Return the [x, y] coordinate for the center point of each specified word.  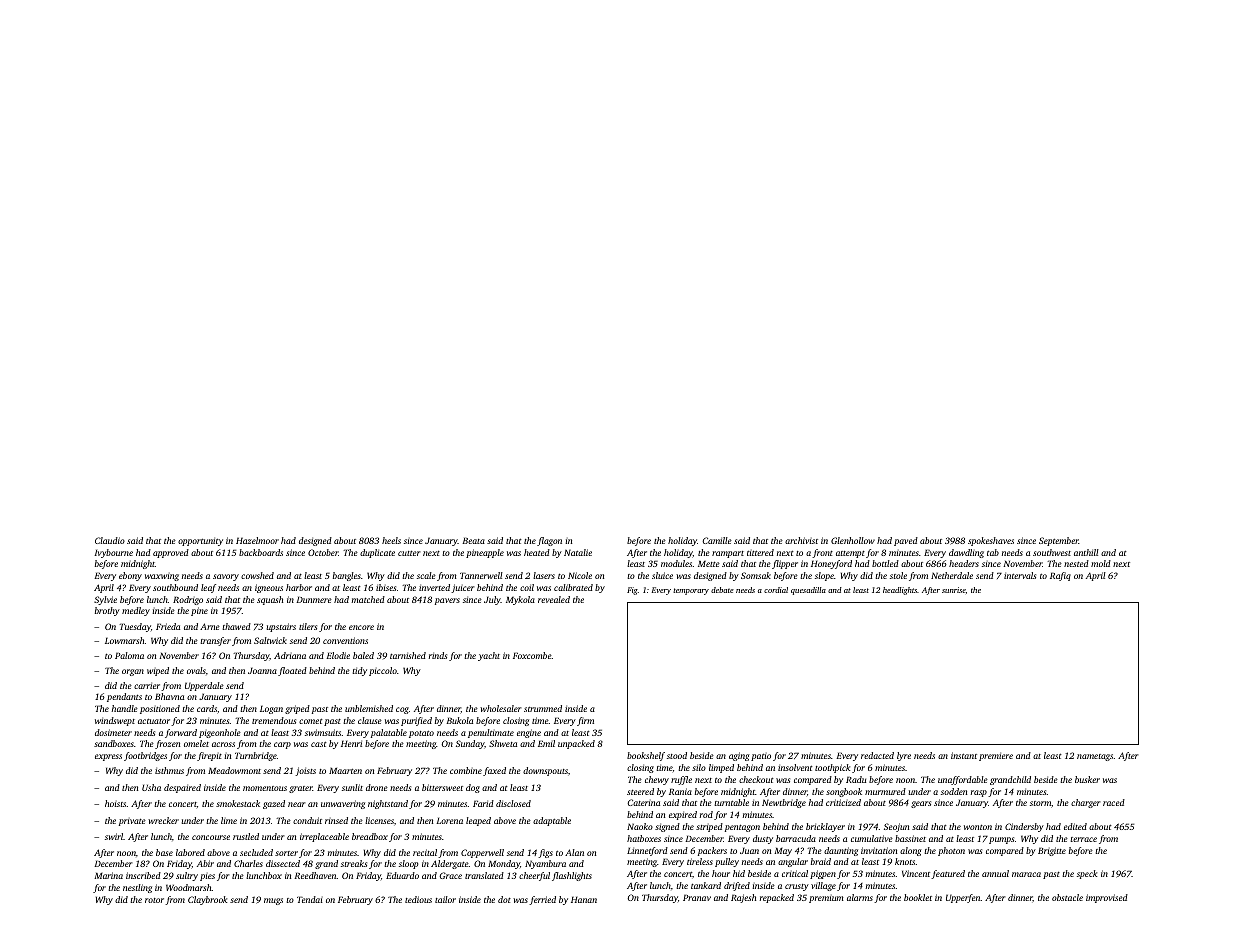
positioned [160, 709]
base [164, 852]
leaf [208, 588]
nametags [1095, 757]
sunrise [954, 590]
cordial [776, 590]
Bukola [459, 720]
